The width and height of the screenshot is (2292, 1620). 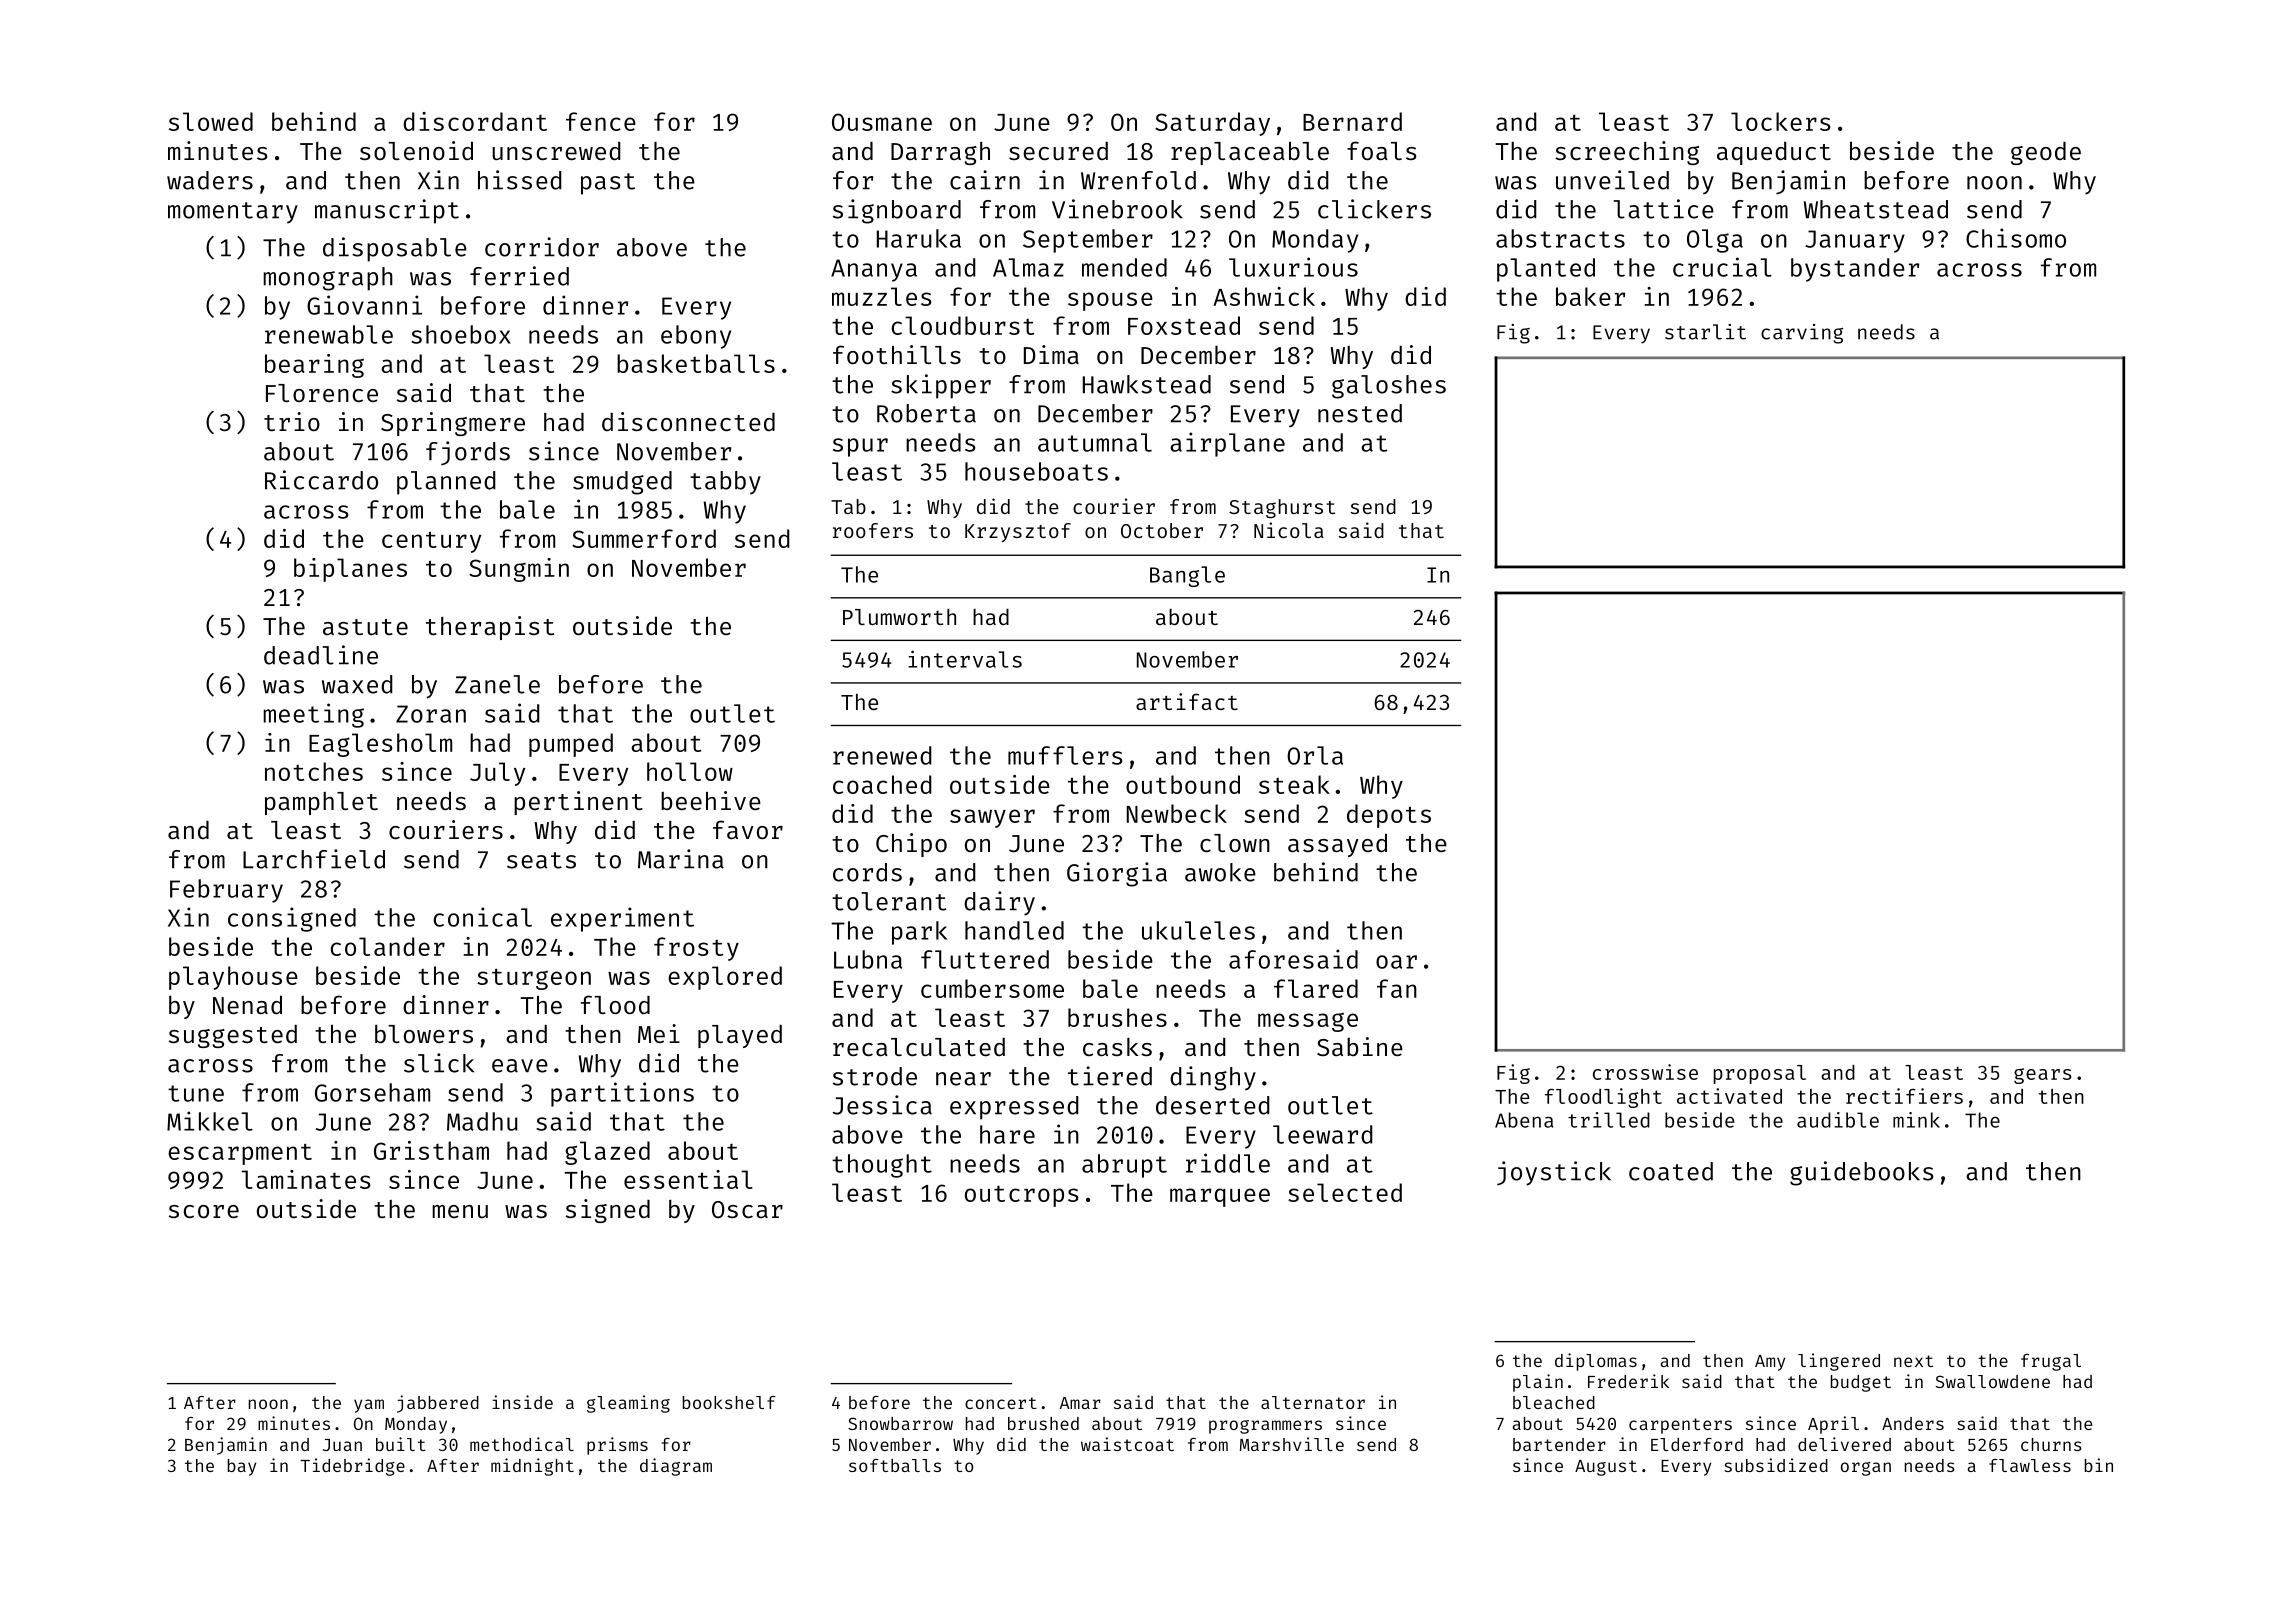 What do you see at coordinates (690, 771) in the screenshot?
I see `hollow` at bounding box center [690, 771].
